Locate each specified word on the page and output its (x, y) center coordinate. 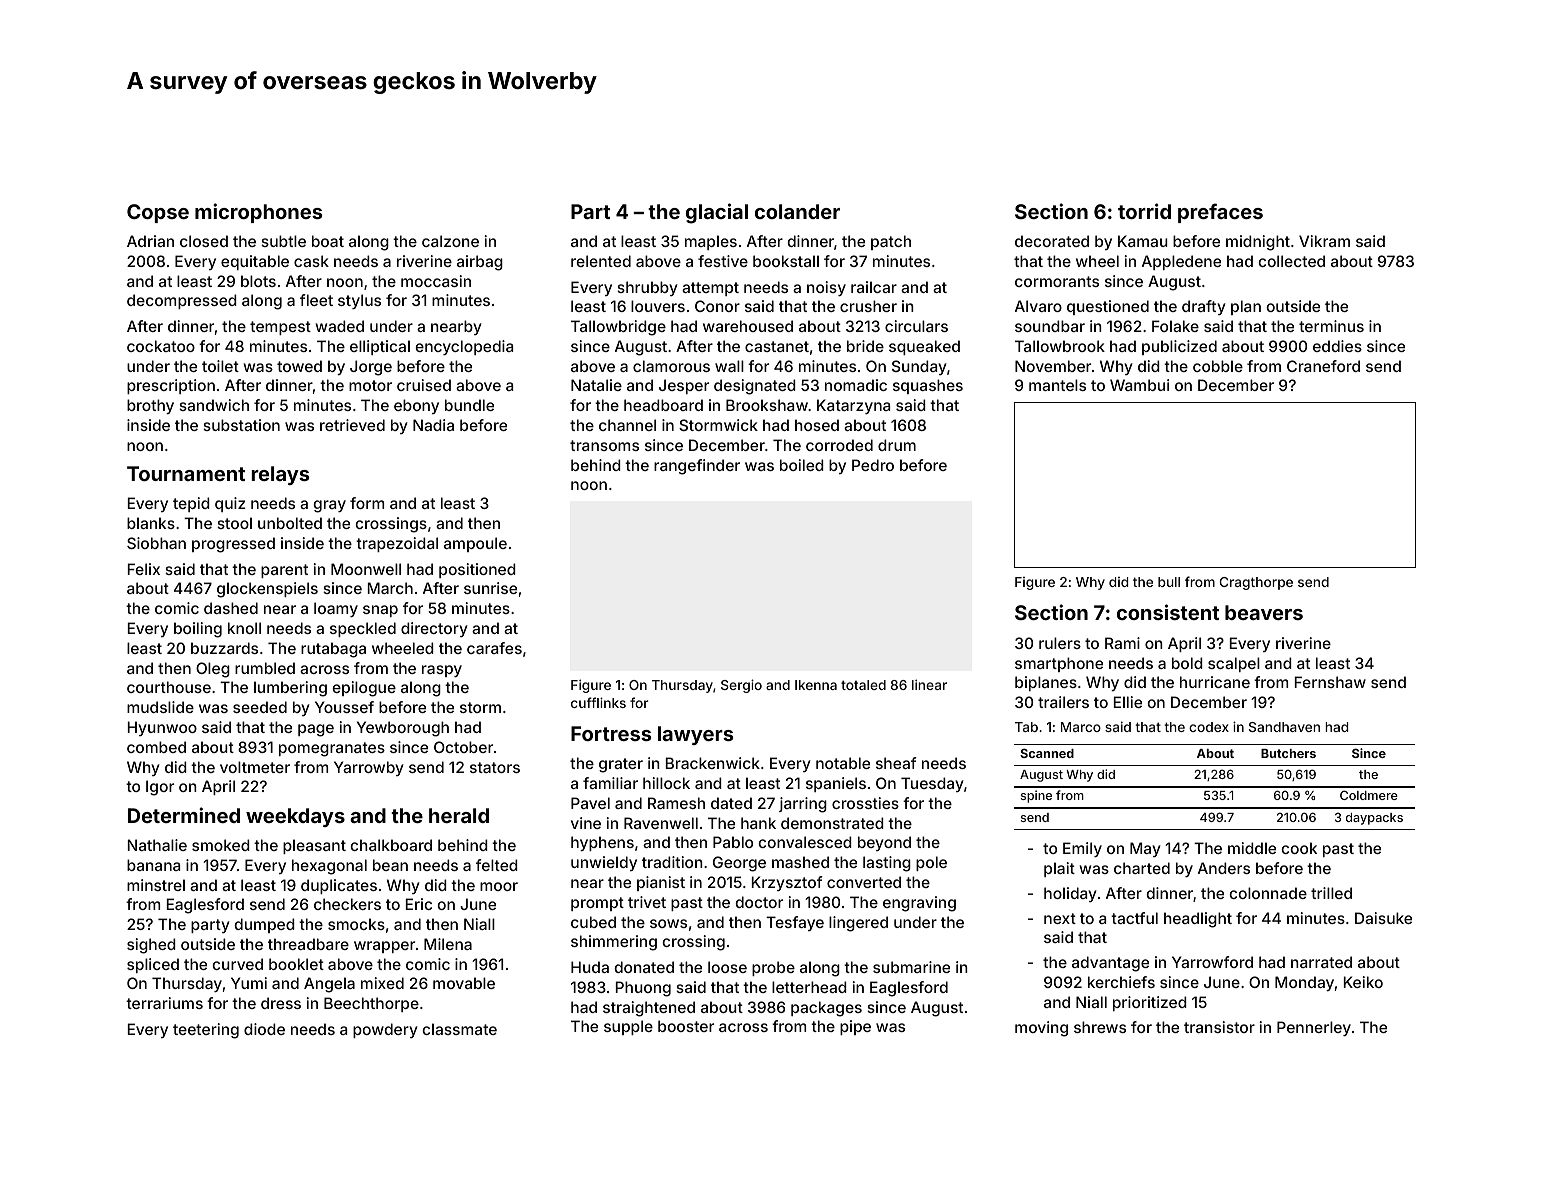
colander (797, 211)
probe (773, 968)
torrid (1144, 211)
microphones (258, 213)
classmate (459, 1029)
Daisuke (1383, 918)
